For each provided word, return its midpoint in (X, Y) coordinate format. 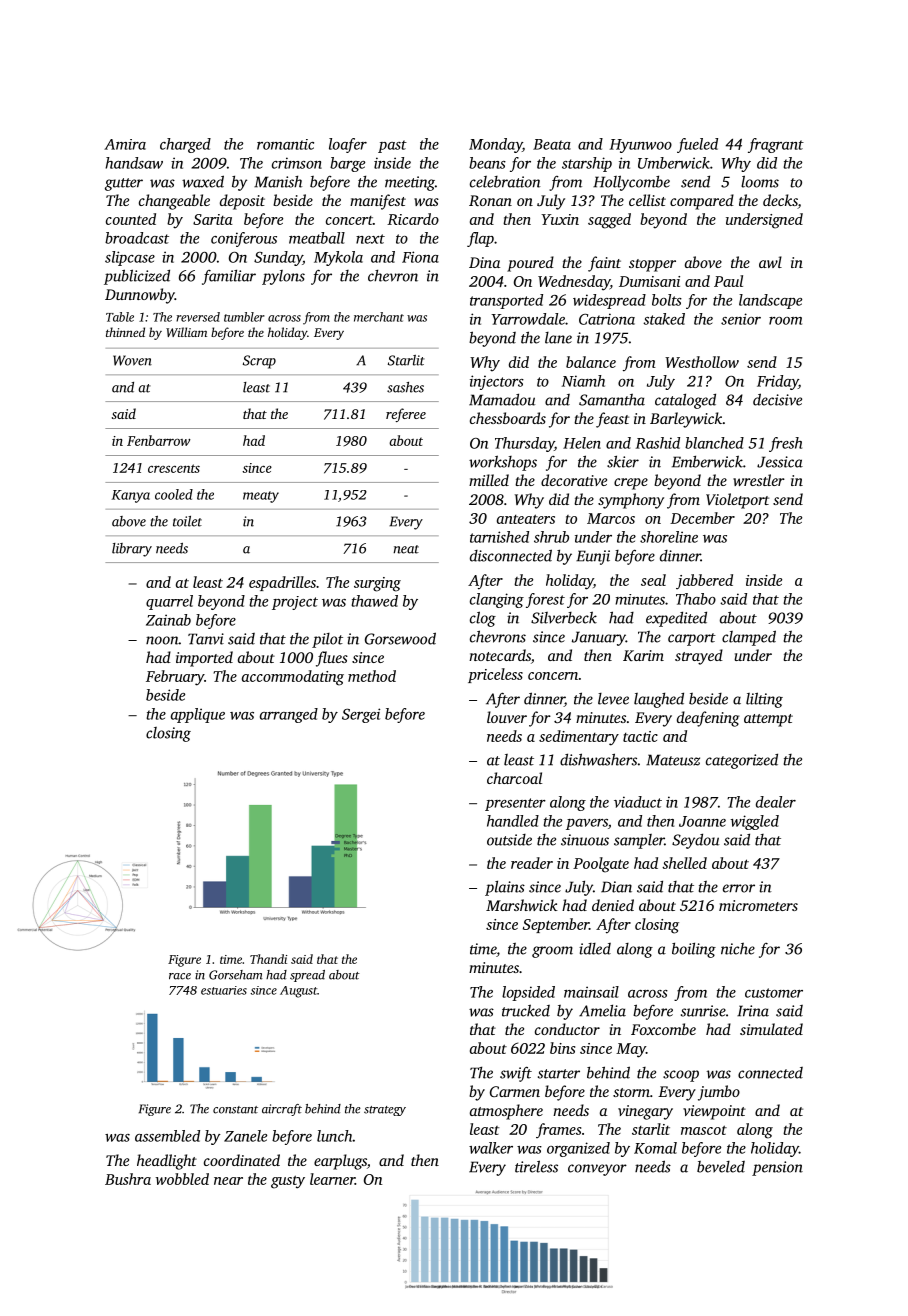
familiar (229, 277)
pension (777, 1168)
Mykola (338, 258)
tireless (536, 1166)
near (228, 1181)
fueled (697, 145)
